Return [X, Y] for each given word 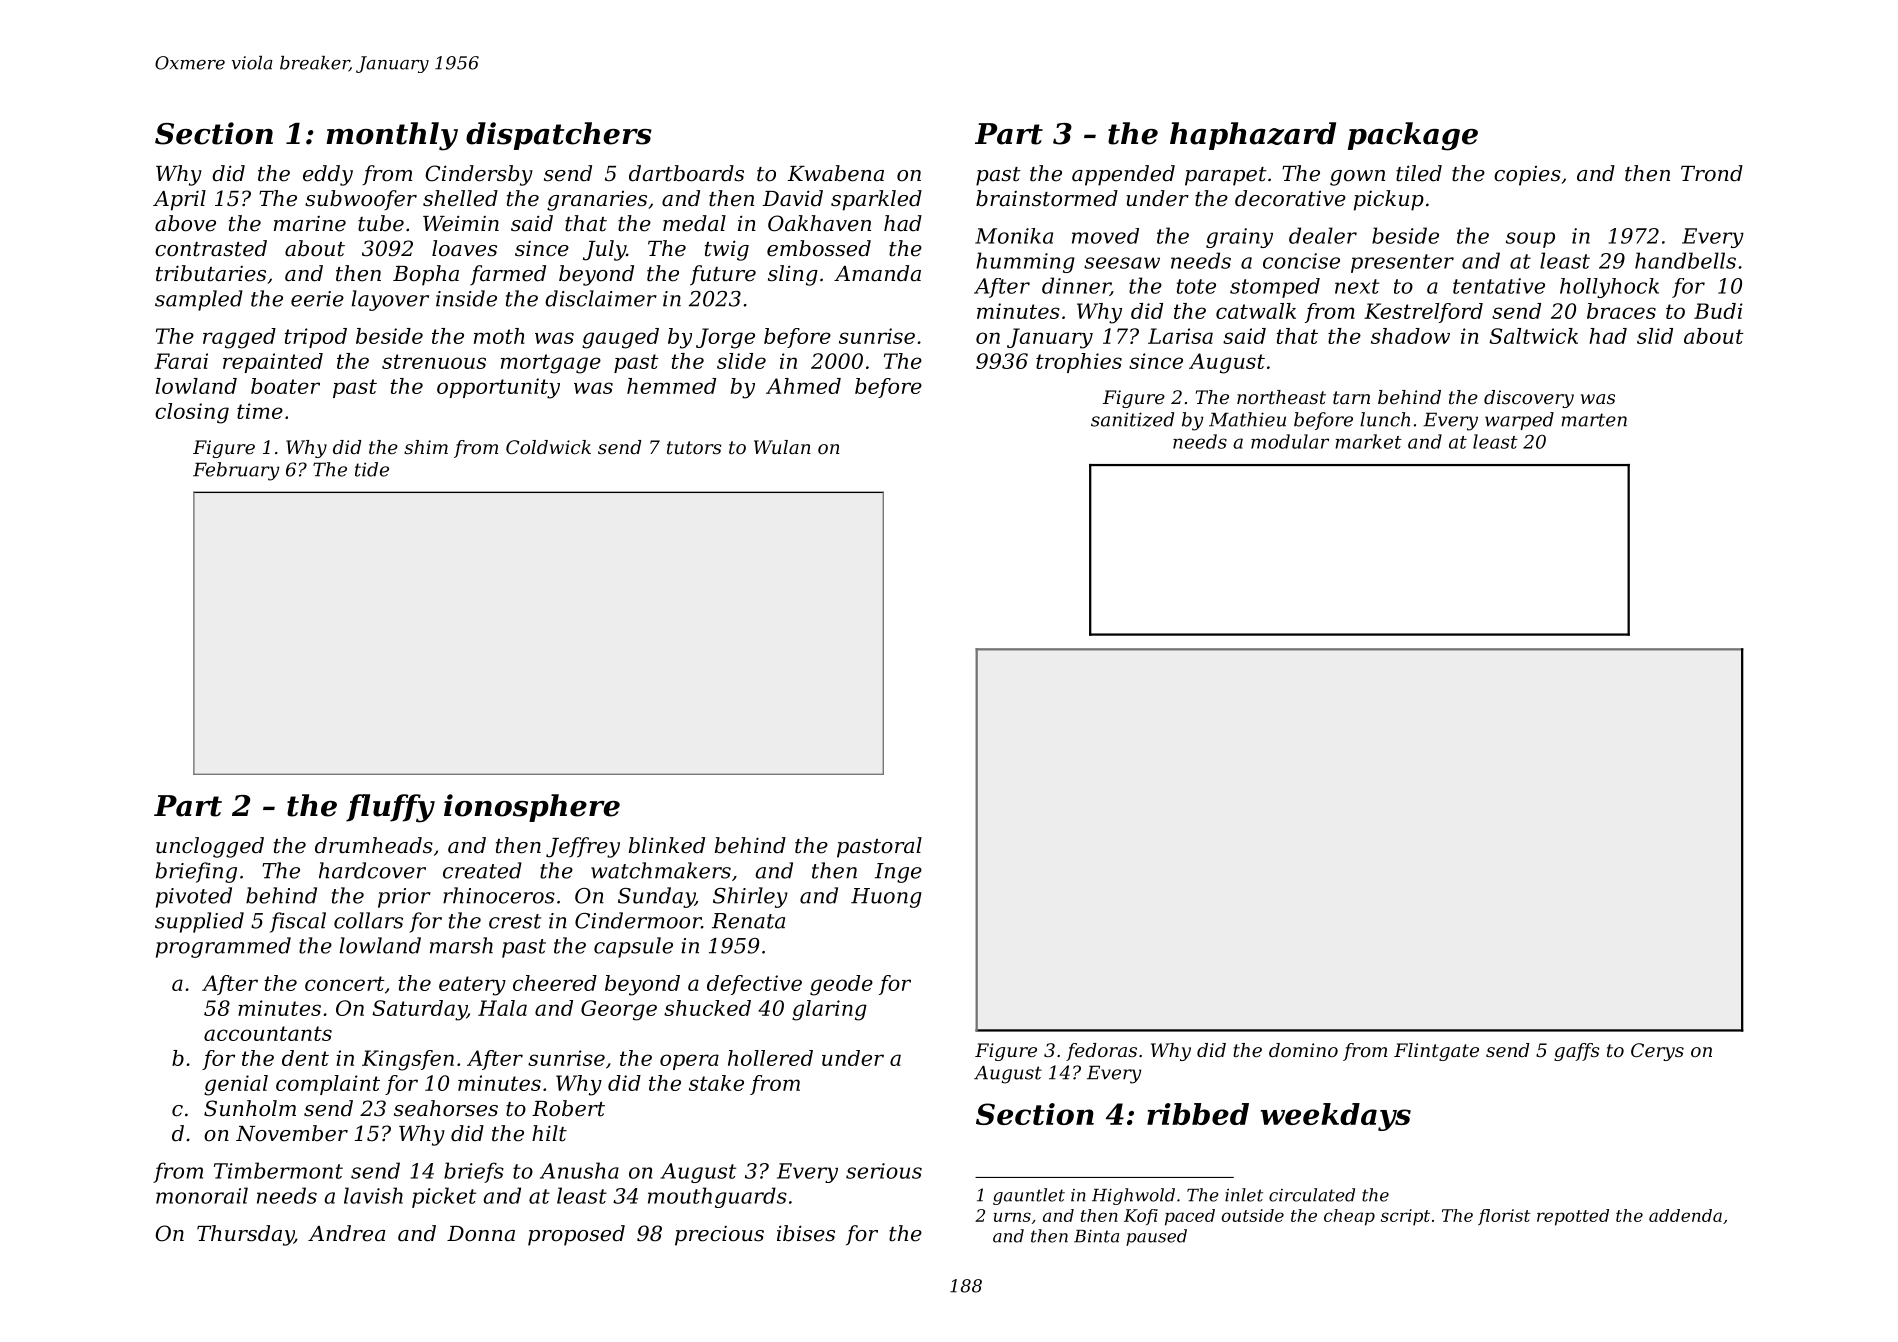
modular [1290, 441]
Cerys [1657, 1052]
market [1368, 441]
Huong [886, 898]
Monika [1014, 236]
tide [372, 469]
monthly [392, 136]
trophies [1079, 363]
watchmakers [661, 870]
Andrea [346, 1233]
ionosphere [532, 808]
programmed [223, 947]
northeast [1281, 397]
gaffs [1577, 1052]
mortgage [551, 364]
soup [1530, 240]
